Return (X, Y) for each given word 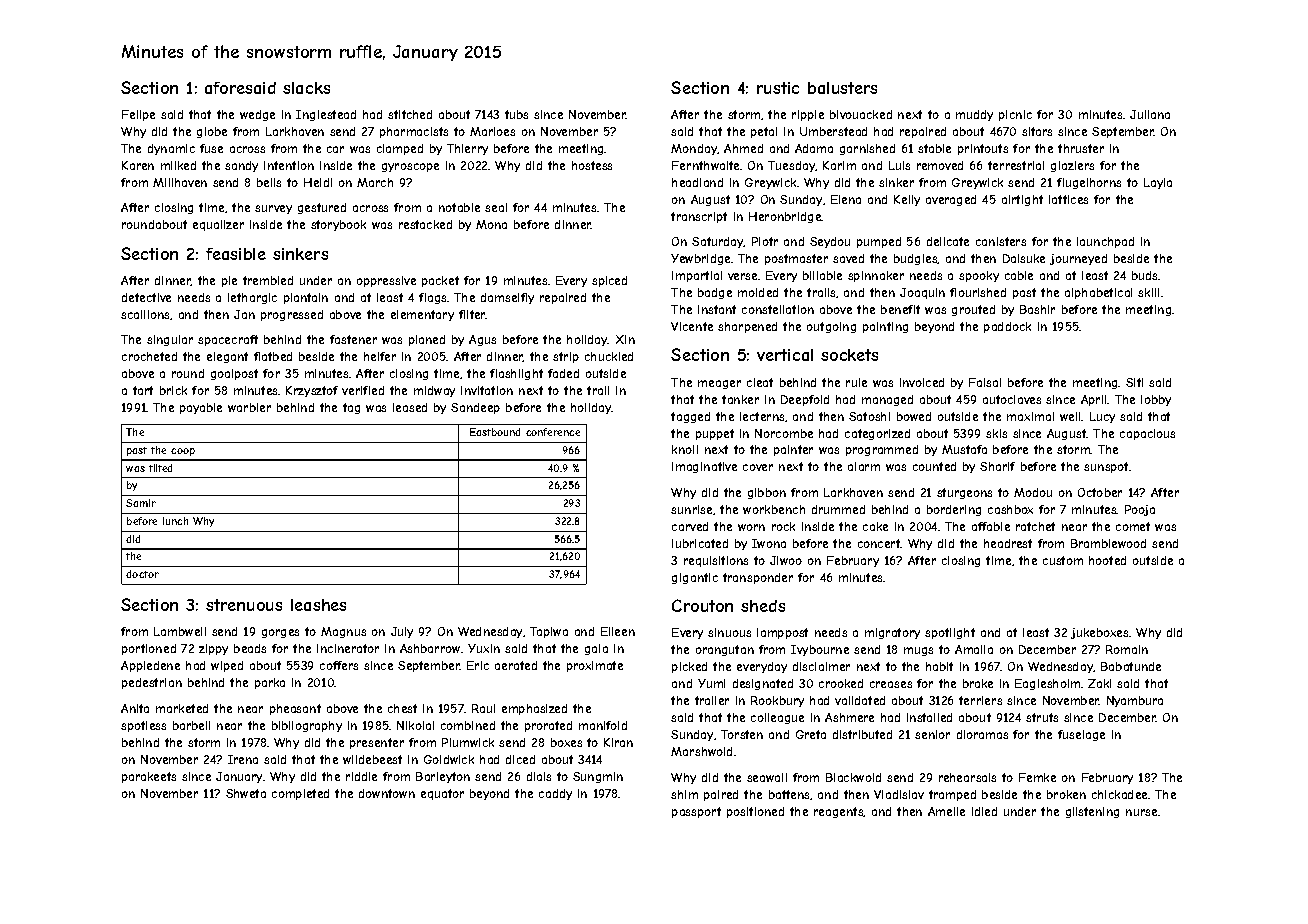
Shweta (246, 793)
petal (764, 132)
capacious (1147, 434)
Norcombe (784, 433)
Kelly (907, 200)
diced (520, 759)
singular (170, 340)
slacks (306, 88)
